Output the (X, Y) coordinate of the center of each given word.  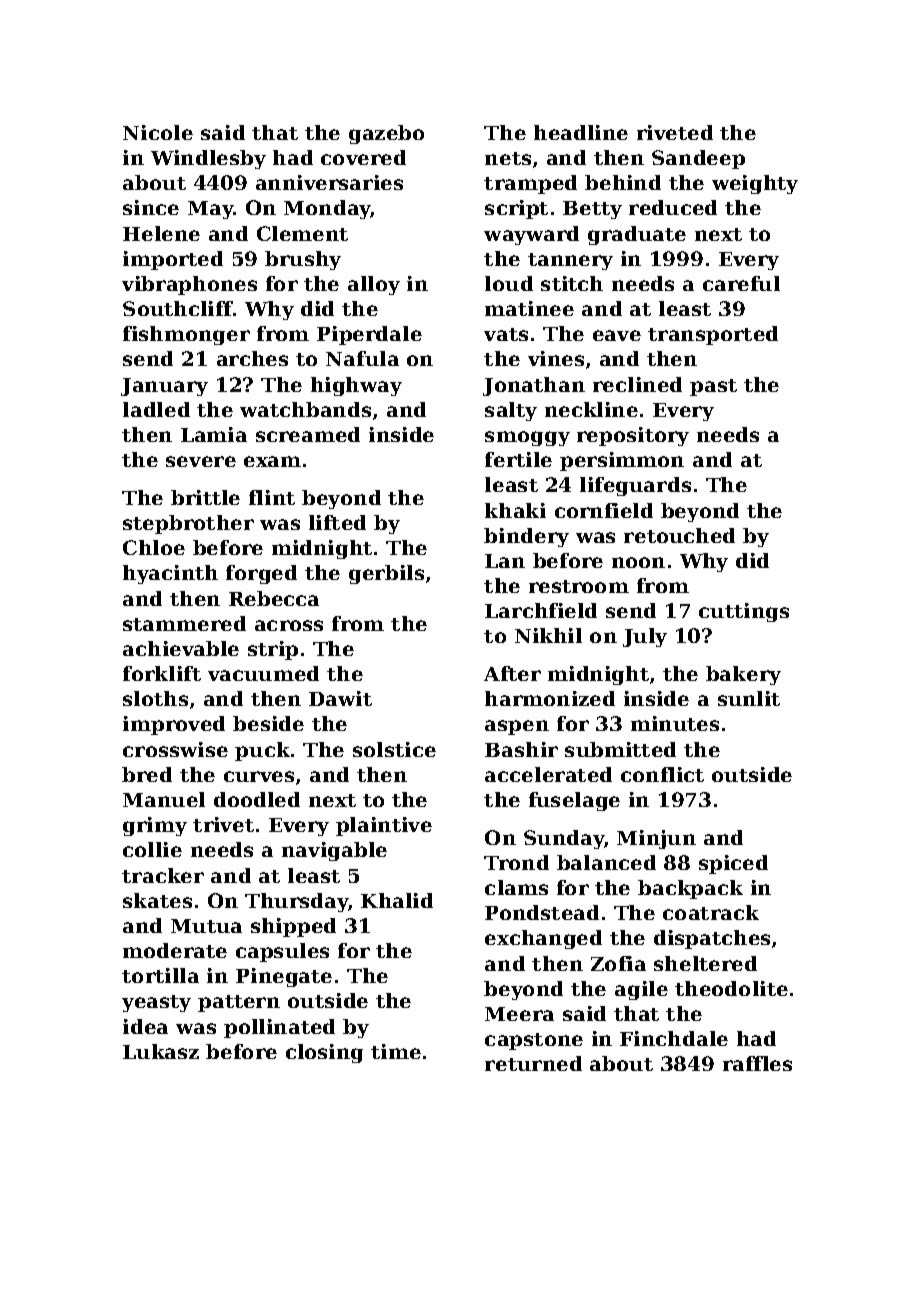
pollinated (279, 1028)
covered (363, 157)
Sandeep (698, 159)
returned (533, 1063)
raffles (757, 1063)
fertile (518, 459)
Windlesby (208, 159)
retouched (679, 535)
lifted (337, 522)
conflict (662, 774)
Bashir (521, 749)
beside (268, 723)
